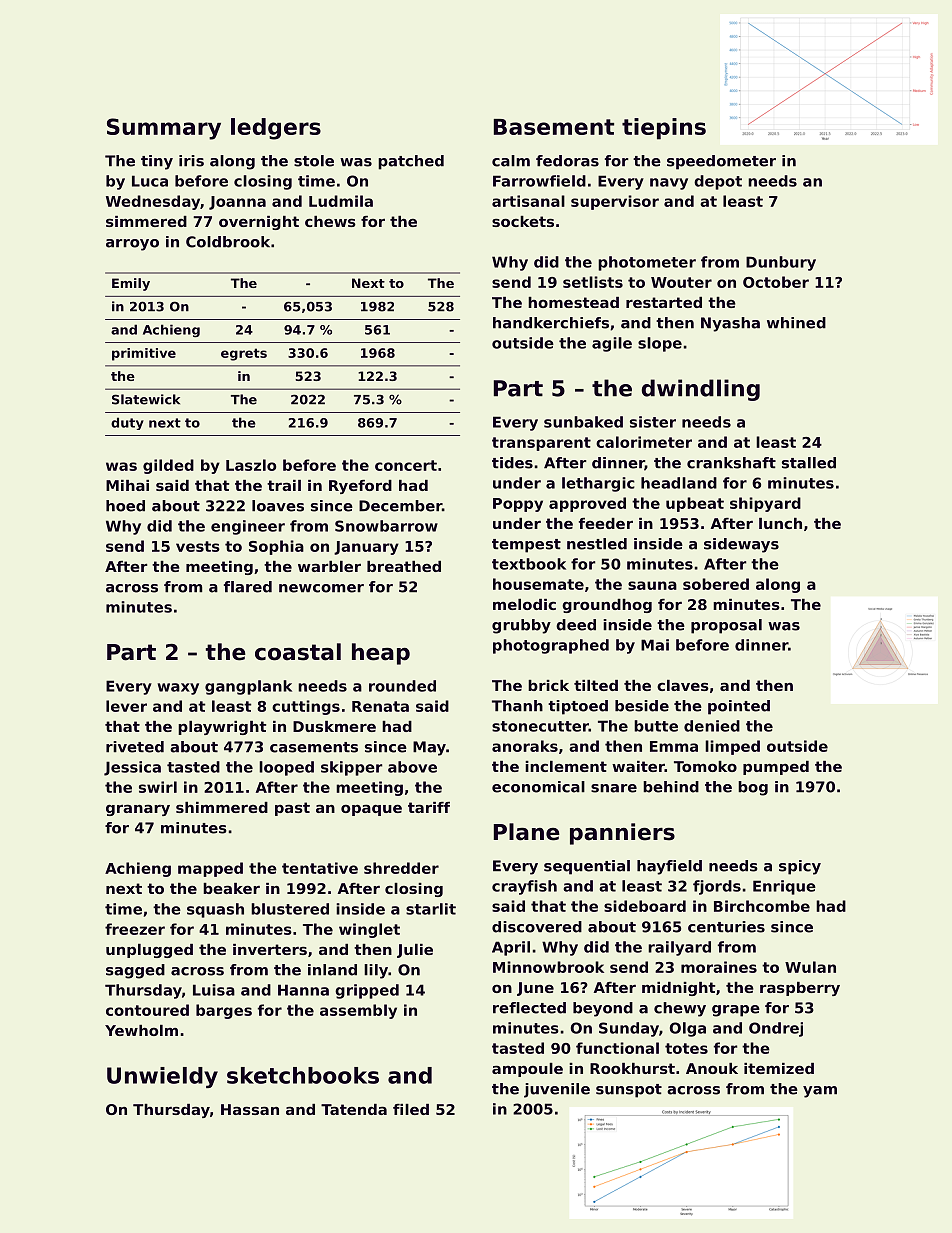 This document has height=1233, width=952. What do you see at coordinates (730, 324) in the document?
I see `Nyasha` at bounding box center [730, 324].
